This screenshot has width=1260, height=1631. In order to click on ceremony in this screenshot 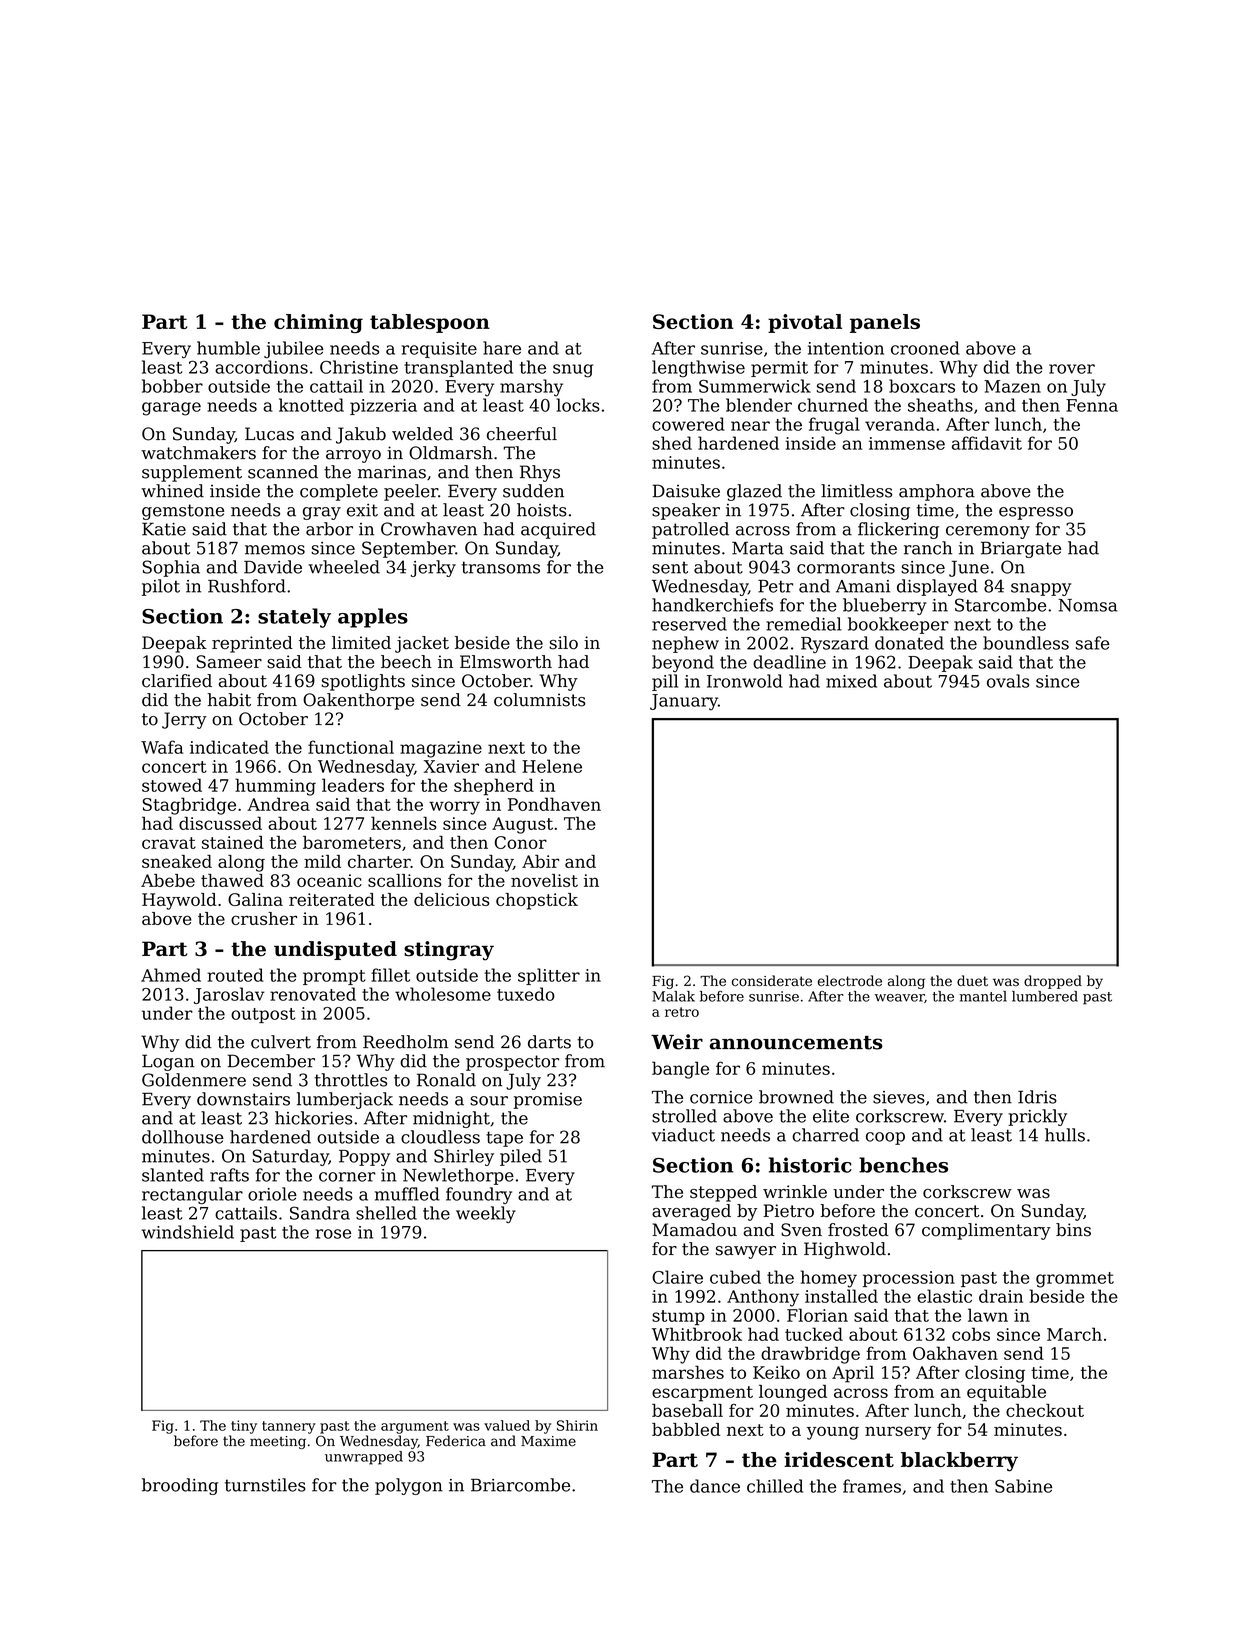, I will do `click(988, 532)`.
